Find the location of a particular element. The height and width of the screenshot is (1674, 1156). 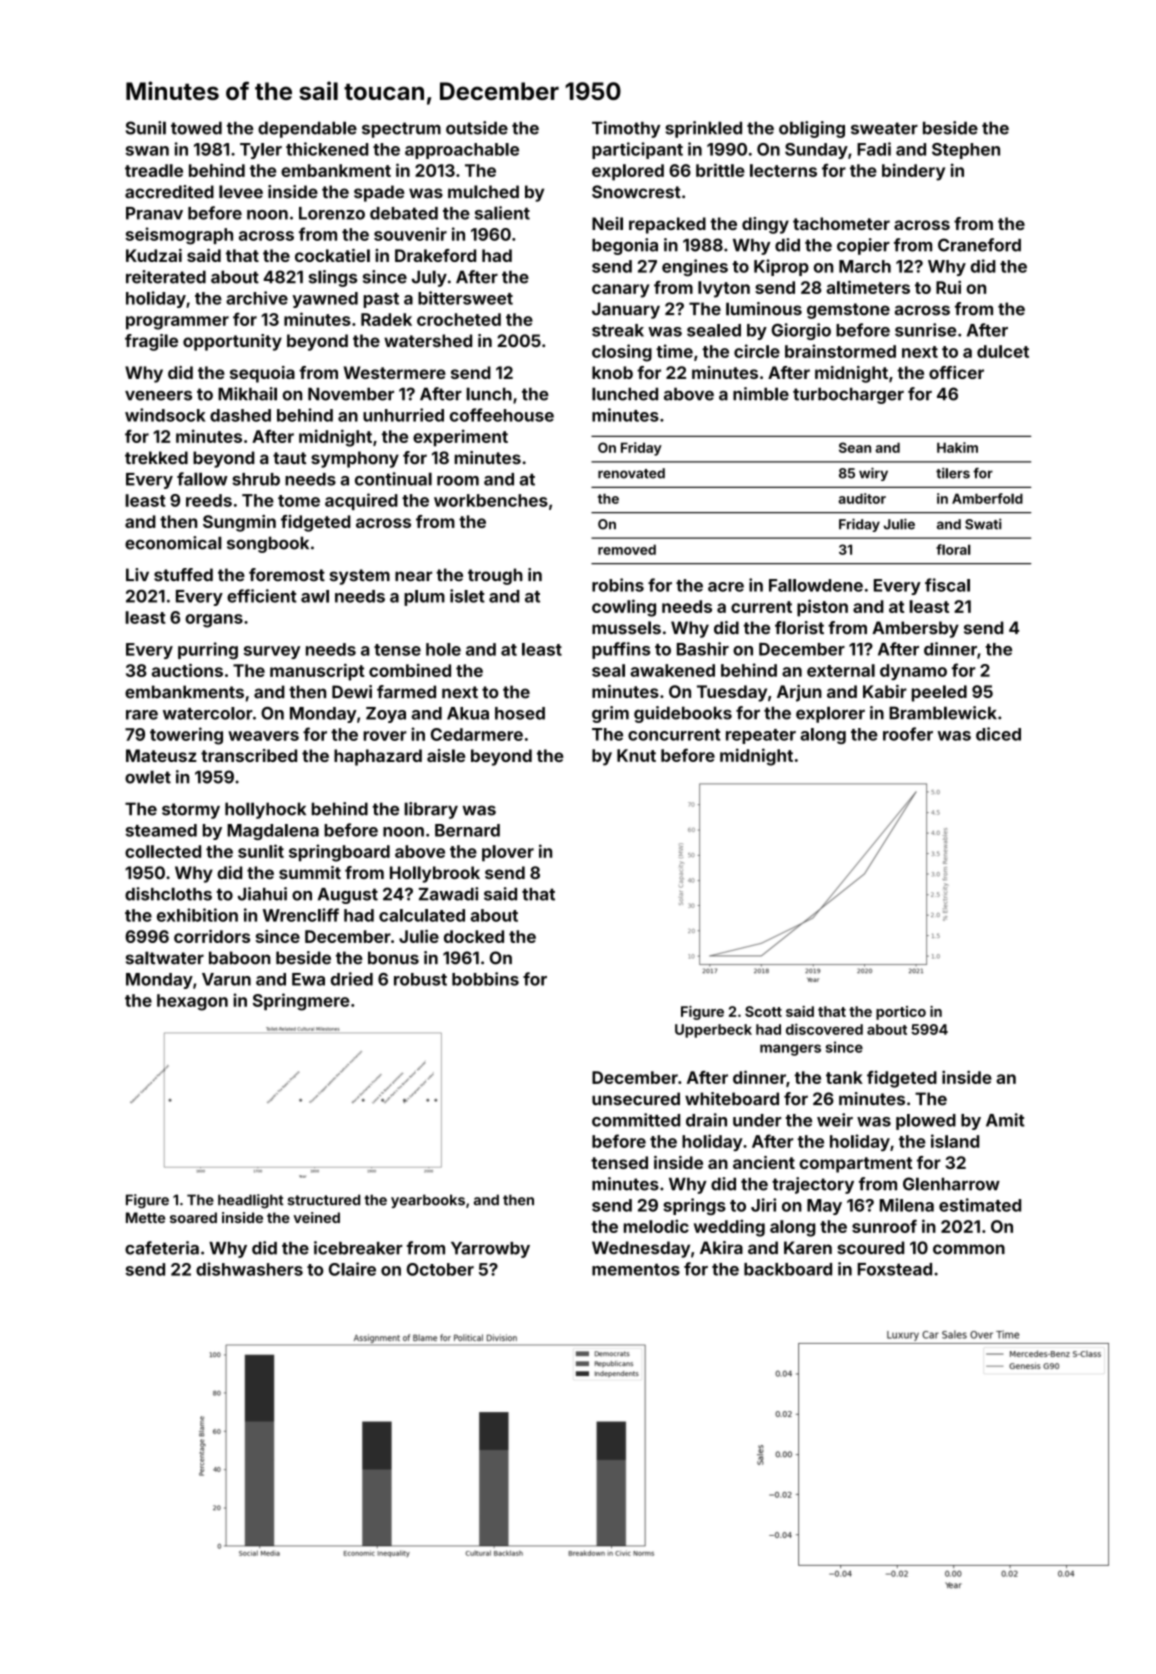

Akua is located at coordinates (468, 713).
